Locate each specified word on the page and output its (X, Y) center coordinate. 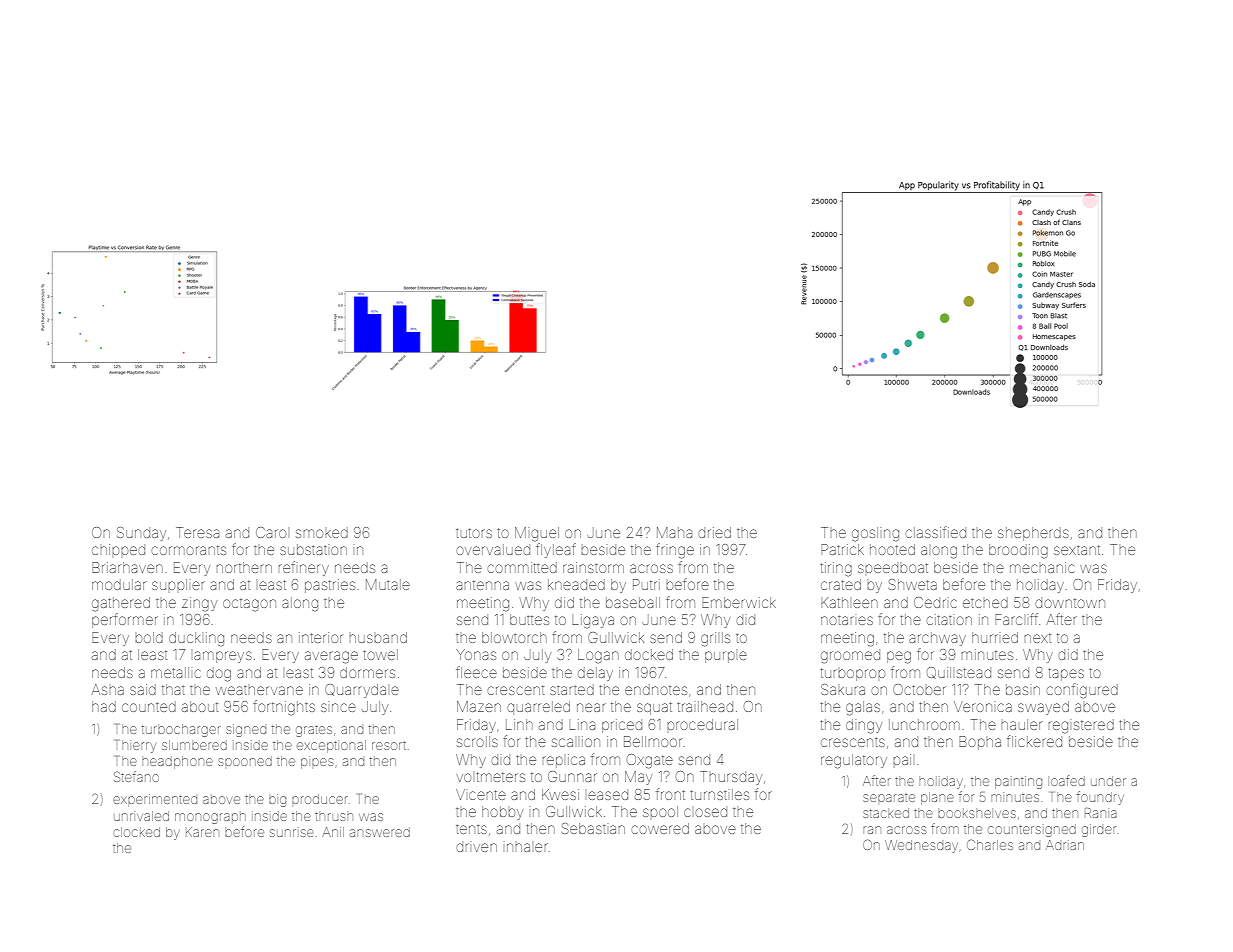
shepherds (1033, 534)
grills (715, 639)
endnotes (656, 689)
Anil (333, 832)
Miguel (537, 534)
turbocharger (181, 730)
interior (320, 637)
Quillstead (959, 673)
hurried (995, 637)
